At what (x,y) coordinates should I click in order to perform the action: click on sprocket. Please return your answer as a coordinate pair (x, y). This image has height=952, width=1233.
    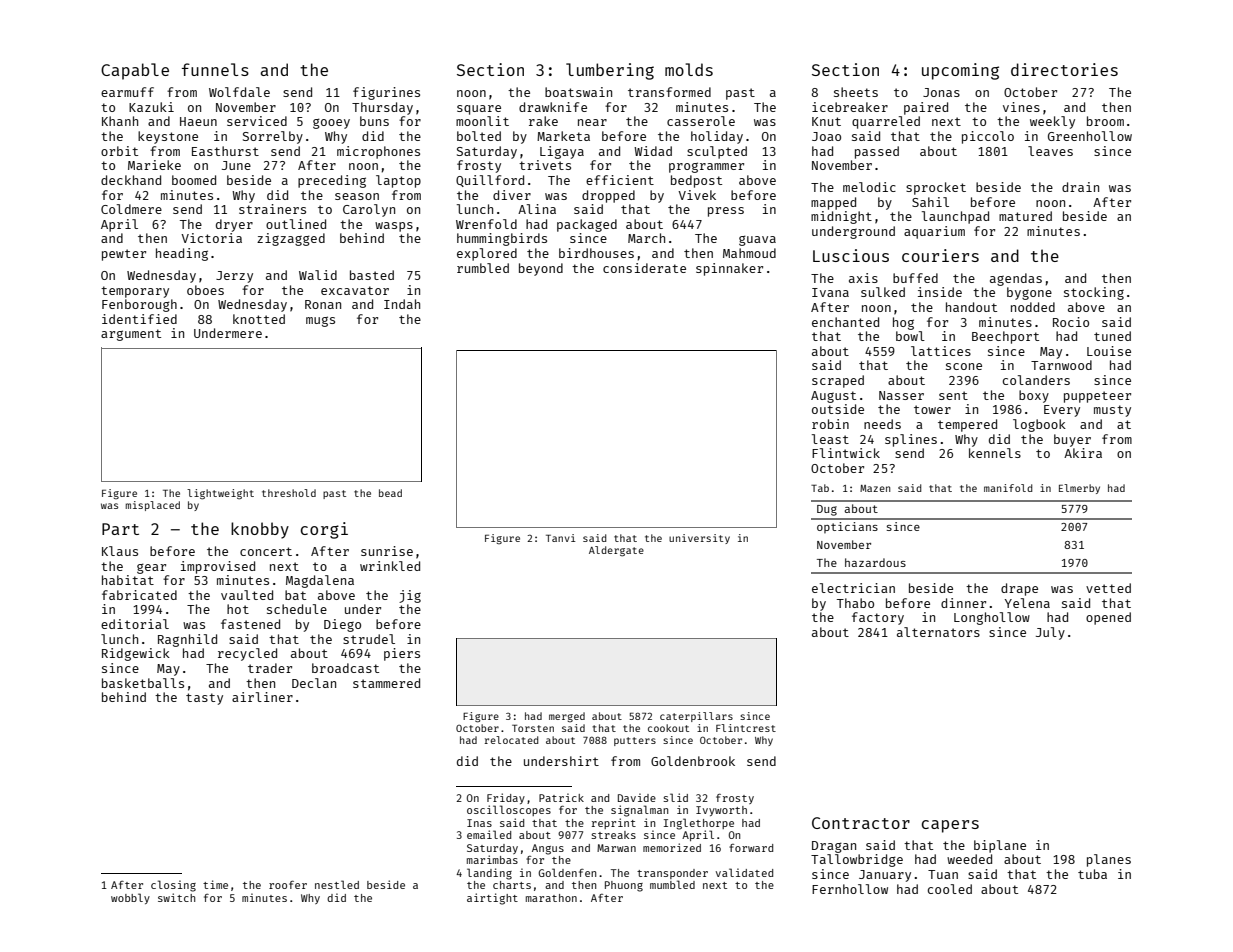
    Looking at the image, I should click on (936, 188).
